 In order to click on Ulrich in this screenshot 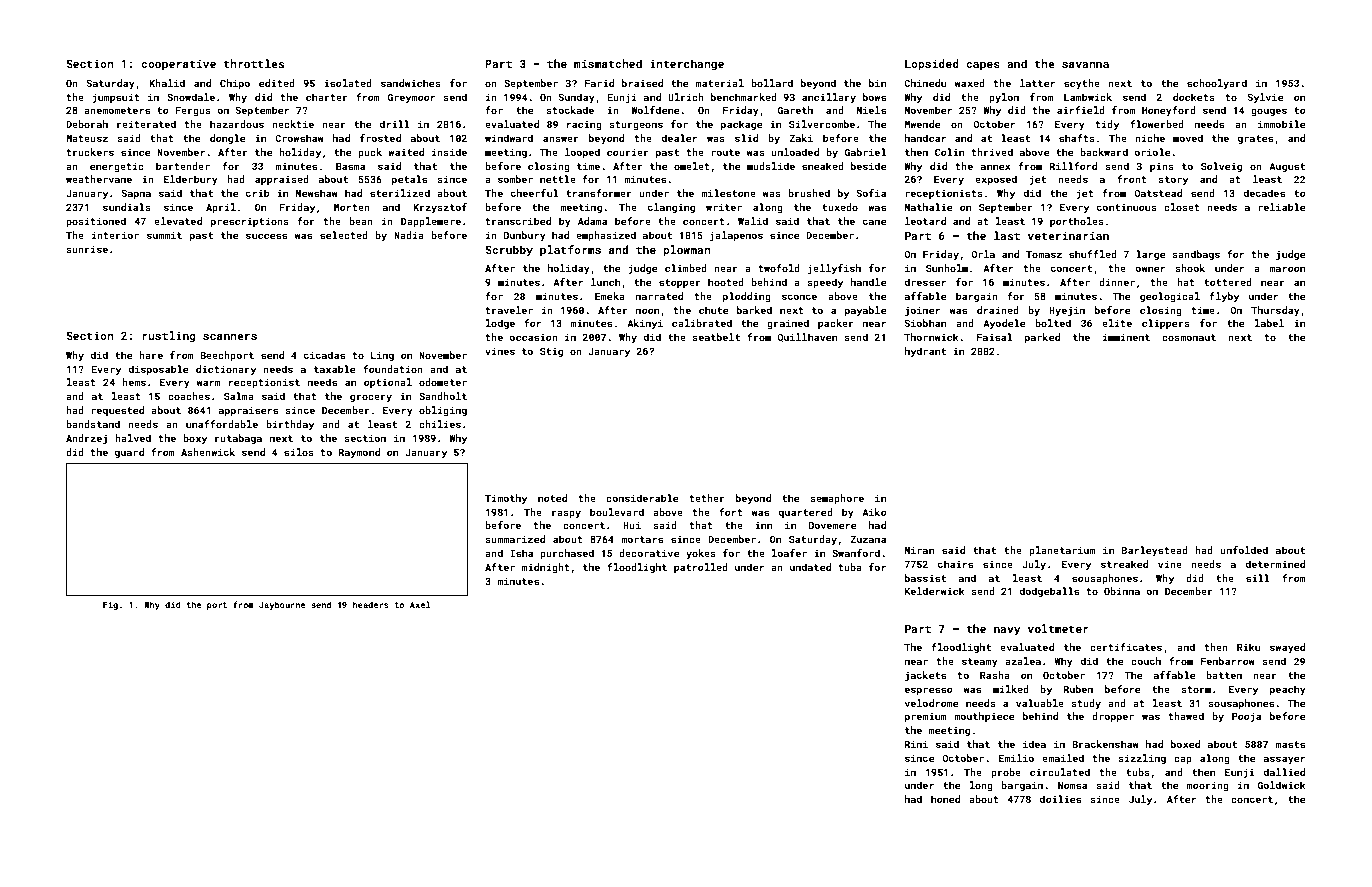, I will do `click(686, 97)`.
